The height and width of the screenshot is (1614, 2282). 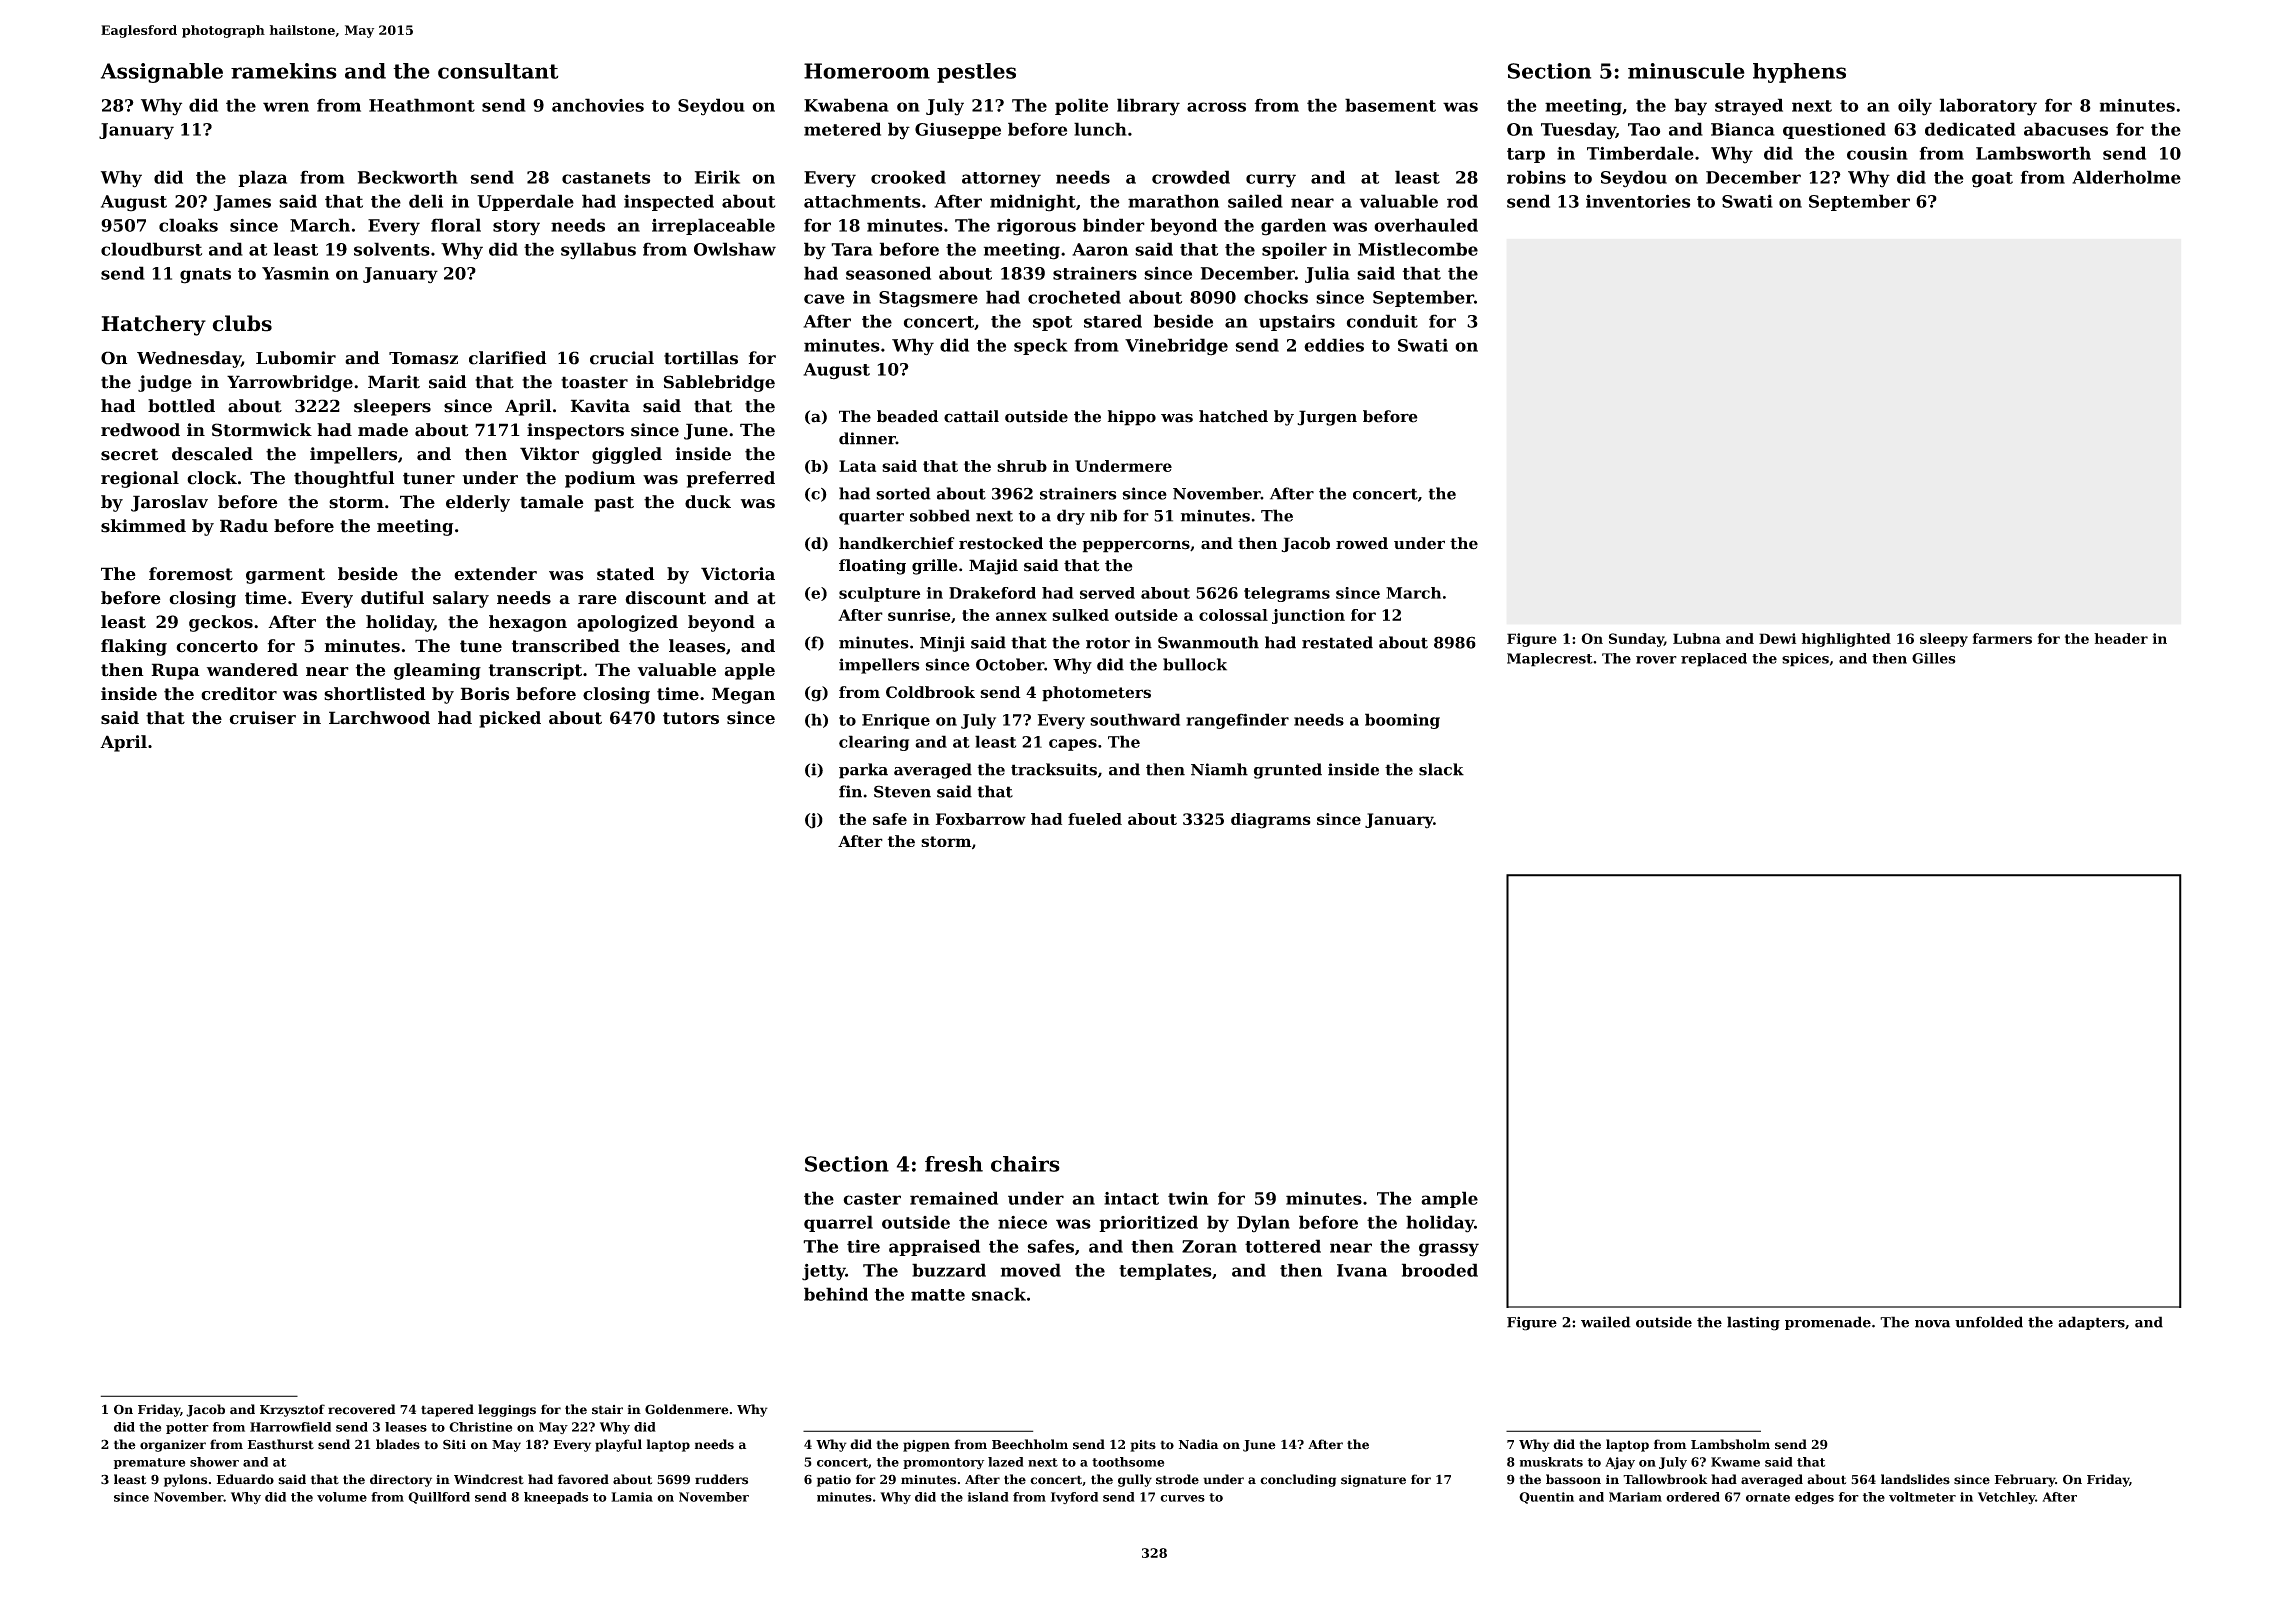 What do you see at coordinates (1373, 1481) in the screenshot?
I see `signature` at bounding box center [1373, 1481].
